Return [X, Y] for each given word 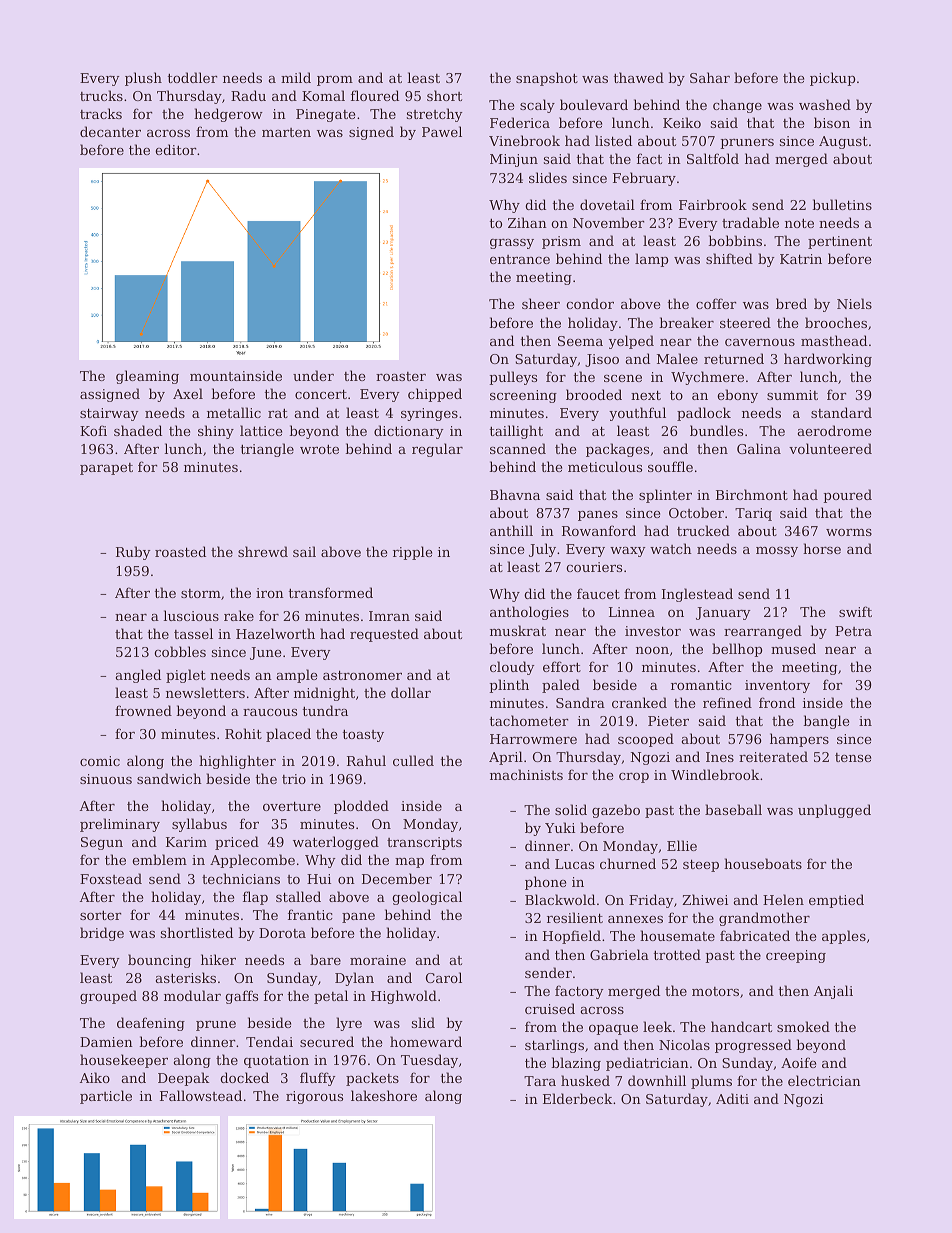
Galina [759, 448]
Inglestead [697, 595]
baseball [733, 809]
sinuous [106, 779]
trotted [677, 954]
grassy [512, 244]
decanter [110, 131]
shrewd [263, 551]
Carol [444, 977]
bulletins [842, 204]
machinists [526, 774]
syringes [429, 414]
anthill [511, 530]
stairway [109, 414]
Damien [106, 1042]
